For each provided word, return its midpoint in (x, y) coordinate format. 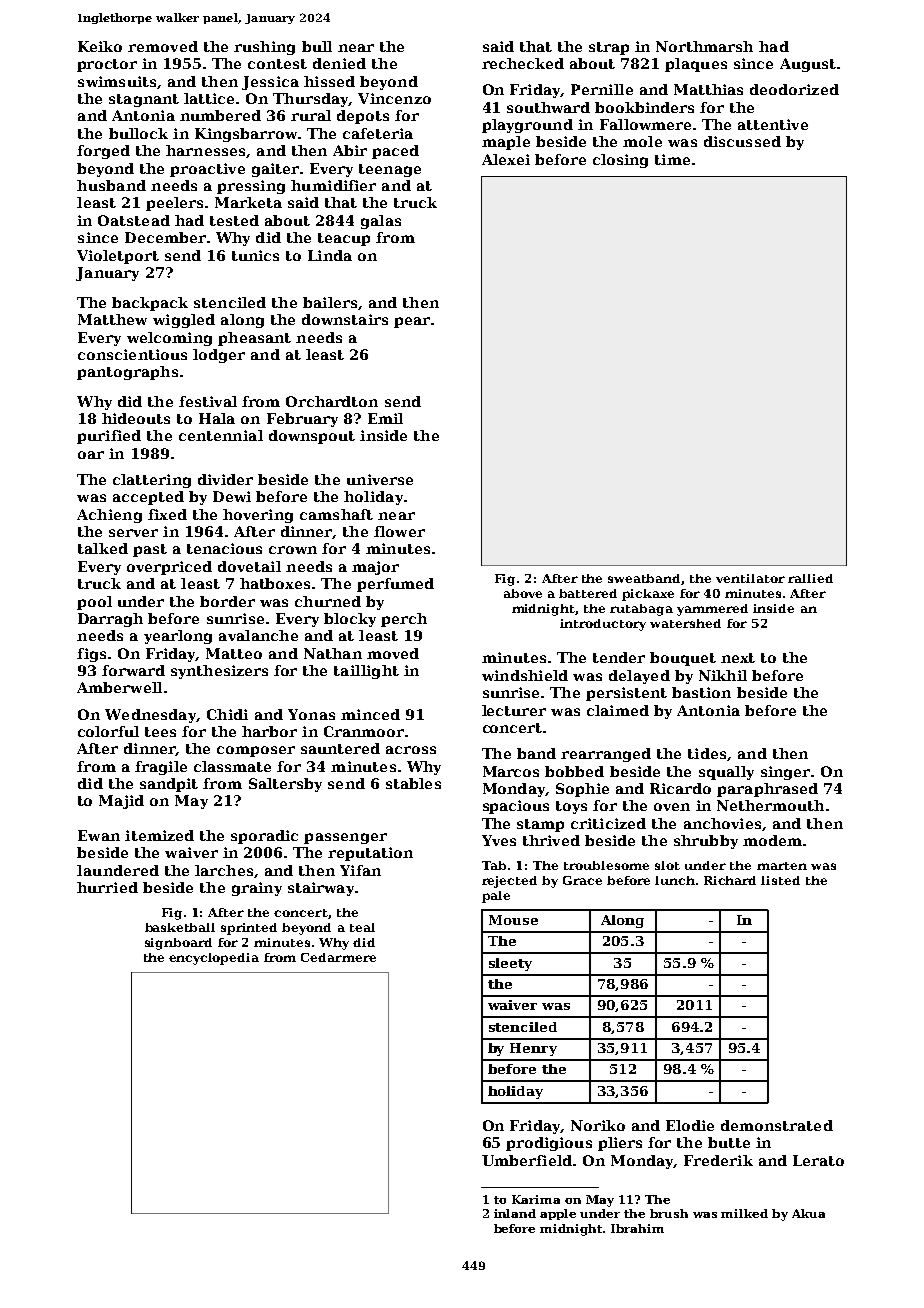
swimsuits (117, 81)
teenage (390, 170)
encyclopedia (214, 959)
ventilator (750, 578)
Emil (385, 418)
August (808, 65)
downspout (312, 437)
